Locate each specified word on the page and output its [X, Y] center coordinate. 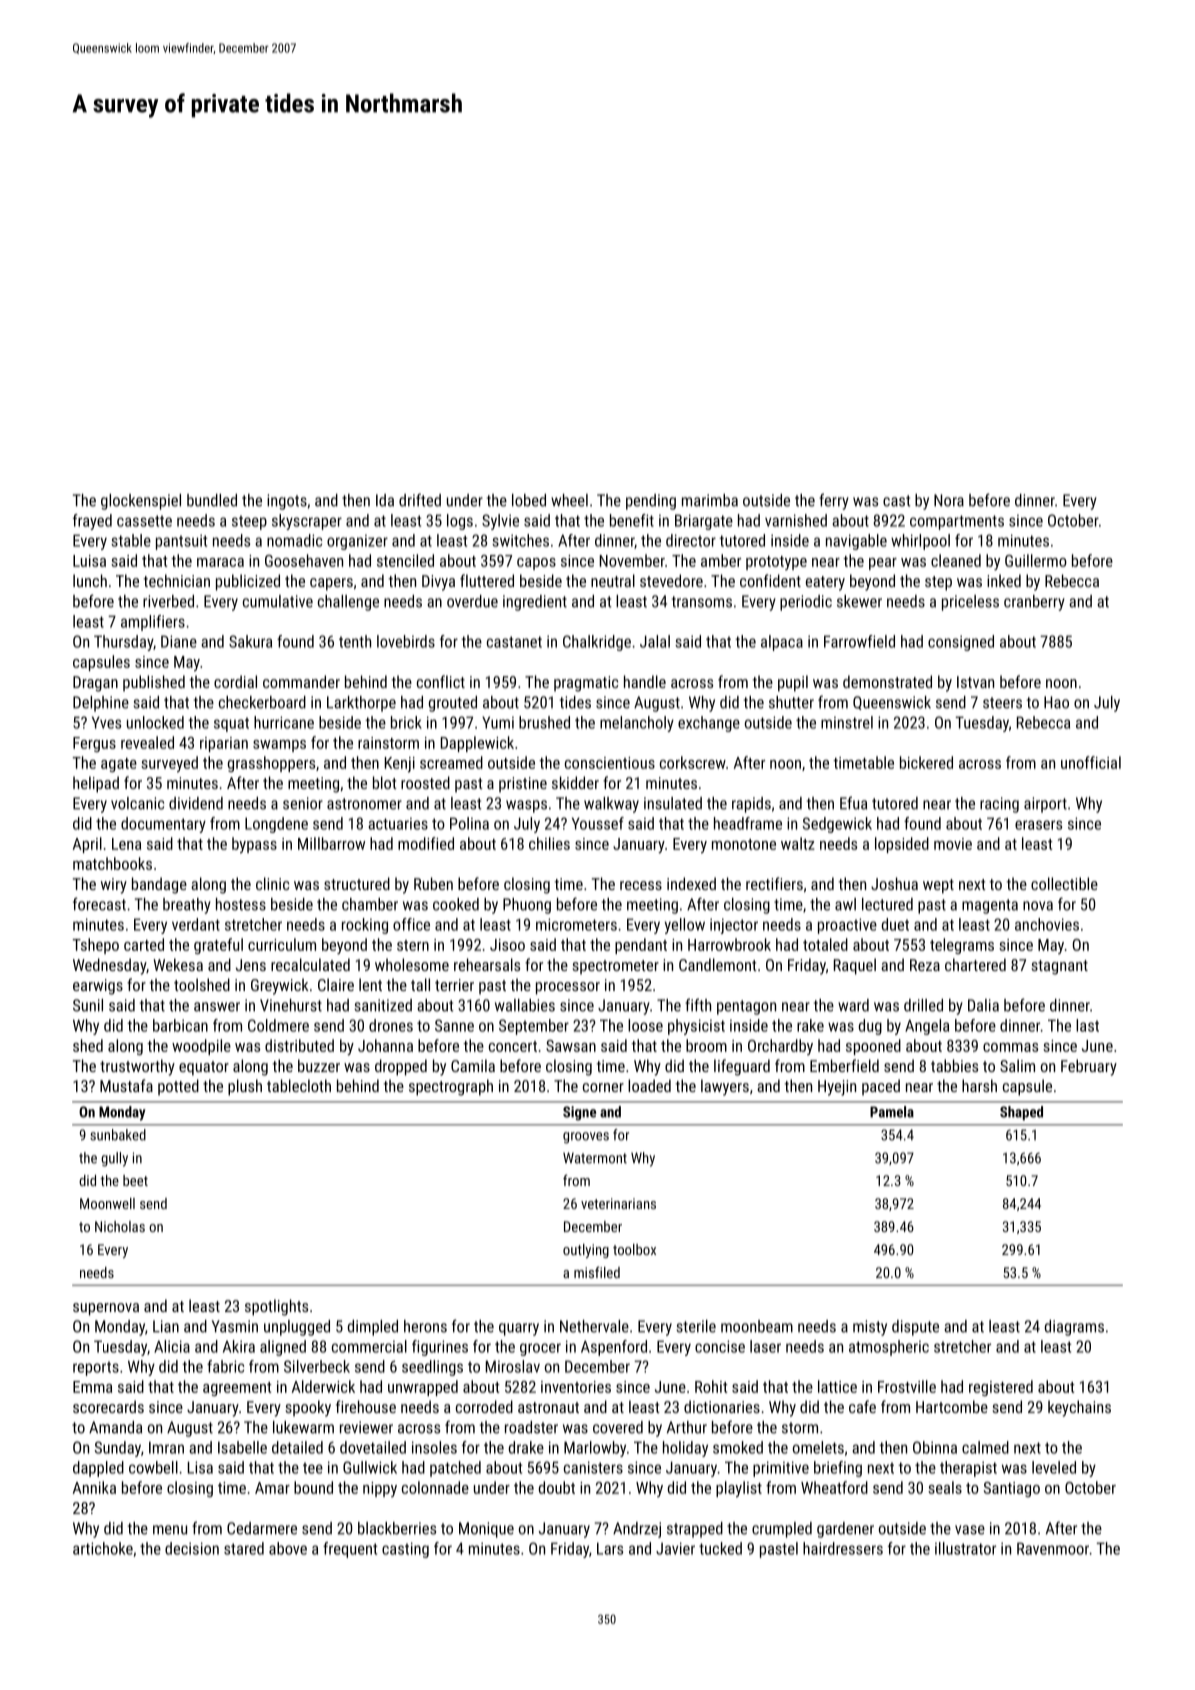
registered [1001, 1388]
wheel [569, 500]
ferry [834, 501]
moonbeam [757, 1326]
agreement [237, 1389]
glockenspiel [141, 502]
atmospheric [889, 1348]
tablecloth [299, 1085]
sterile [696, 1326]
